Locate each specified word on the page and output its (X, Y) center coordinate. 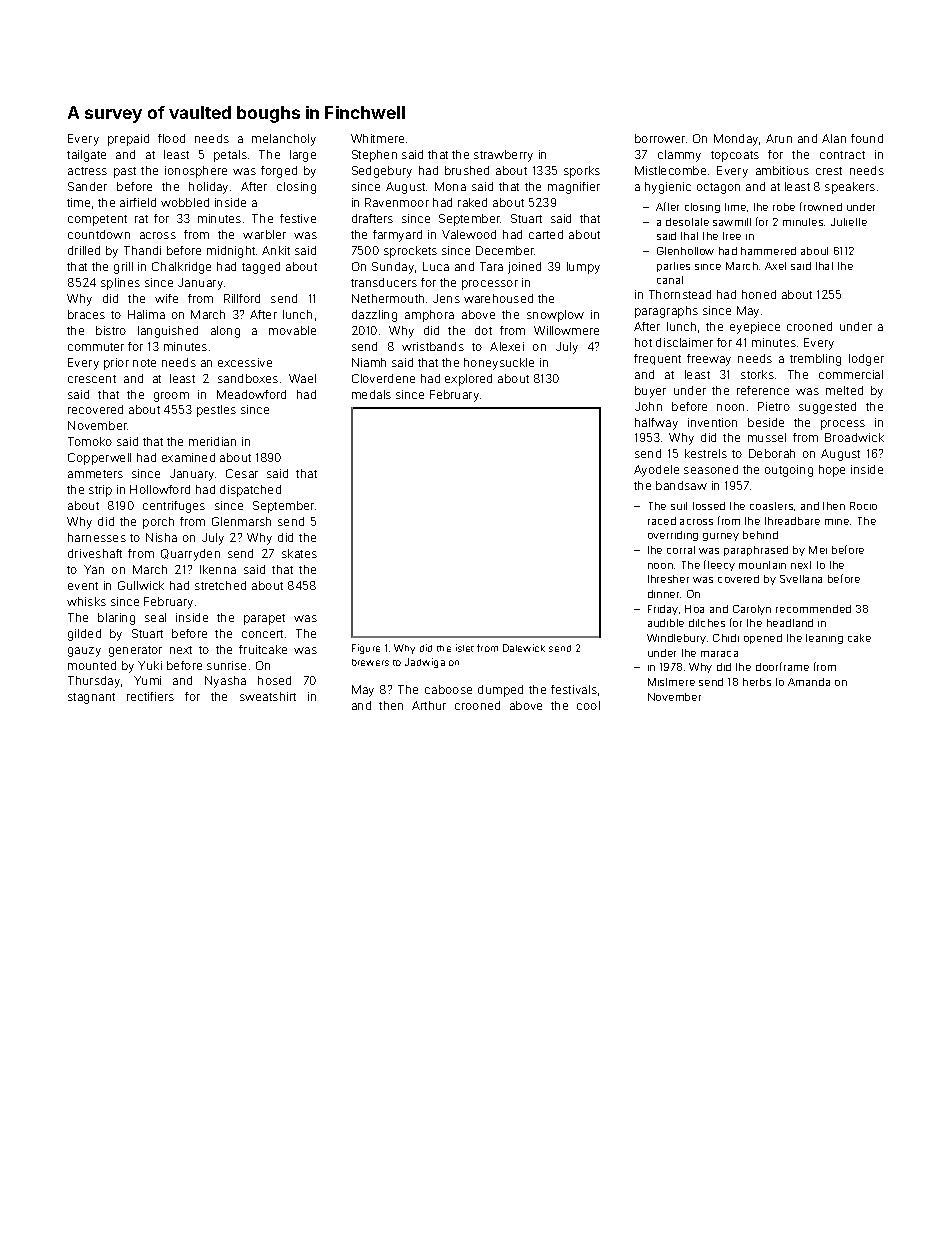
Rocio (863, 506)
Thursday (94, 682)
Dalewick (524, 648)
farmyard (397, 236)
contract (842, 155)
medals (371, 394)
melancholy (284, 140)
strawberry (503, 156)
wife (166, 298)
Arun (779, 138)
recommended (813, 609)
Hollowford (160, 489)
